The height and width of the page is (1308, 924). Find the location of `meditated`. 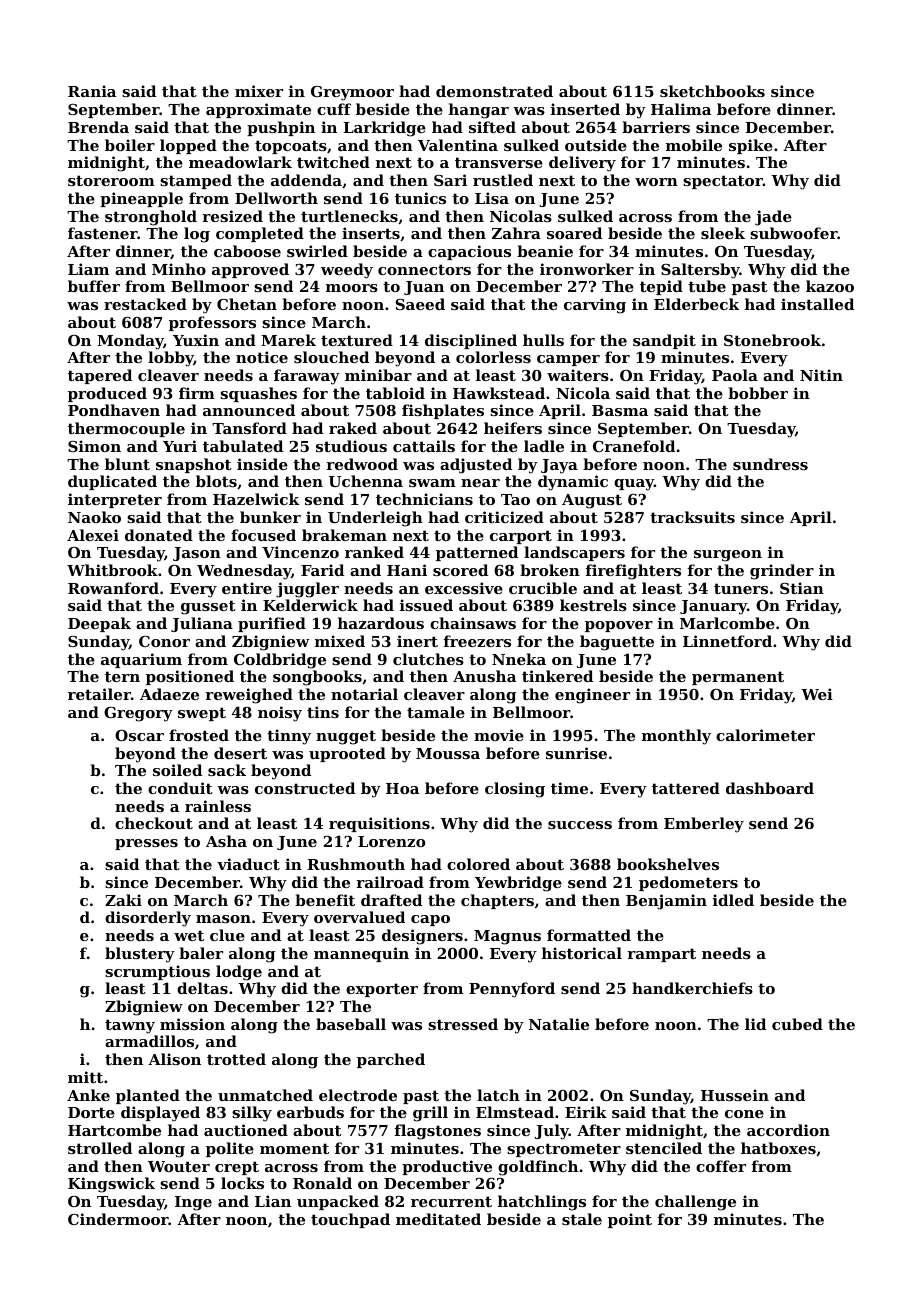

meditated is located at coordinates (438, 1219).
